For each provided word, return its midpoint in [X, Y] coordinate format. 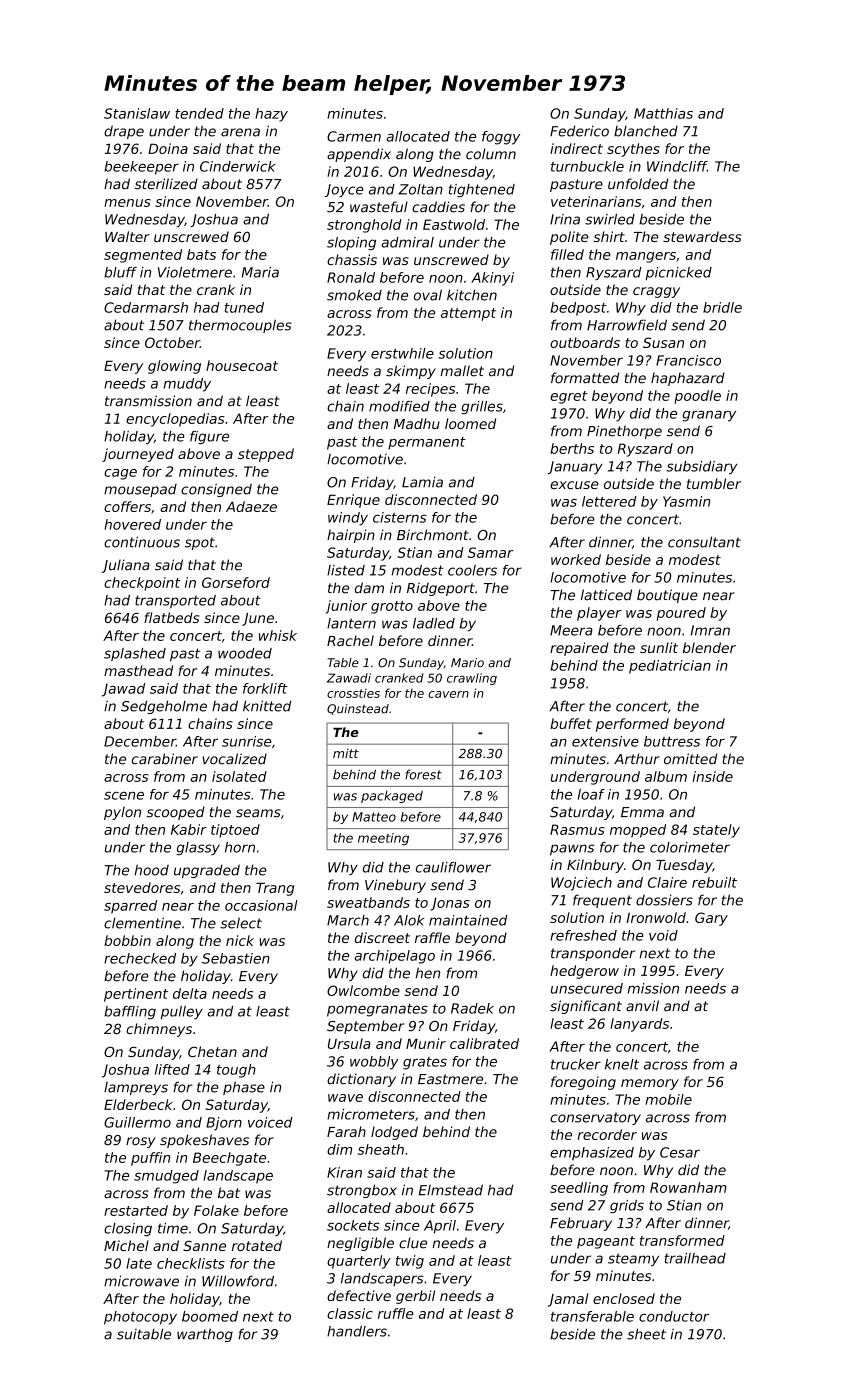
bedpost [578, 309]
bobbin [127, 940]
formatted [585, 378]
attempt [468, 314]
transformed [682, 1240]
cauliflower [453, 867]
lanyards [639, 1025]
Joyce [344, 190]
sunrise [247, 741]
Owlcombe [363, 990]
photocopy [140, 1318]
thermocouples [240, 326]
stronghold [364, 226]
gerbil [415, 1297]
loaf [591, 794]
